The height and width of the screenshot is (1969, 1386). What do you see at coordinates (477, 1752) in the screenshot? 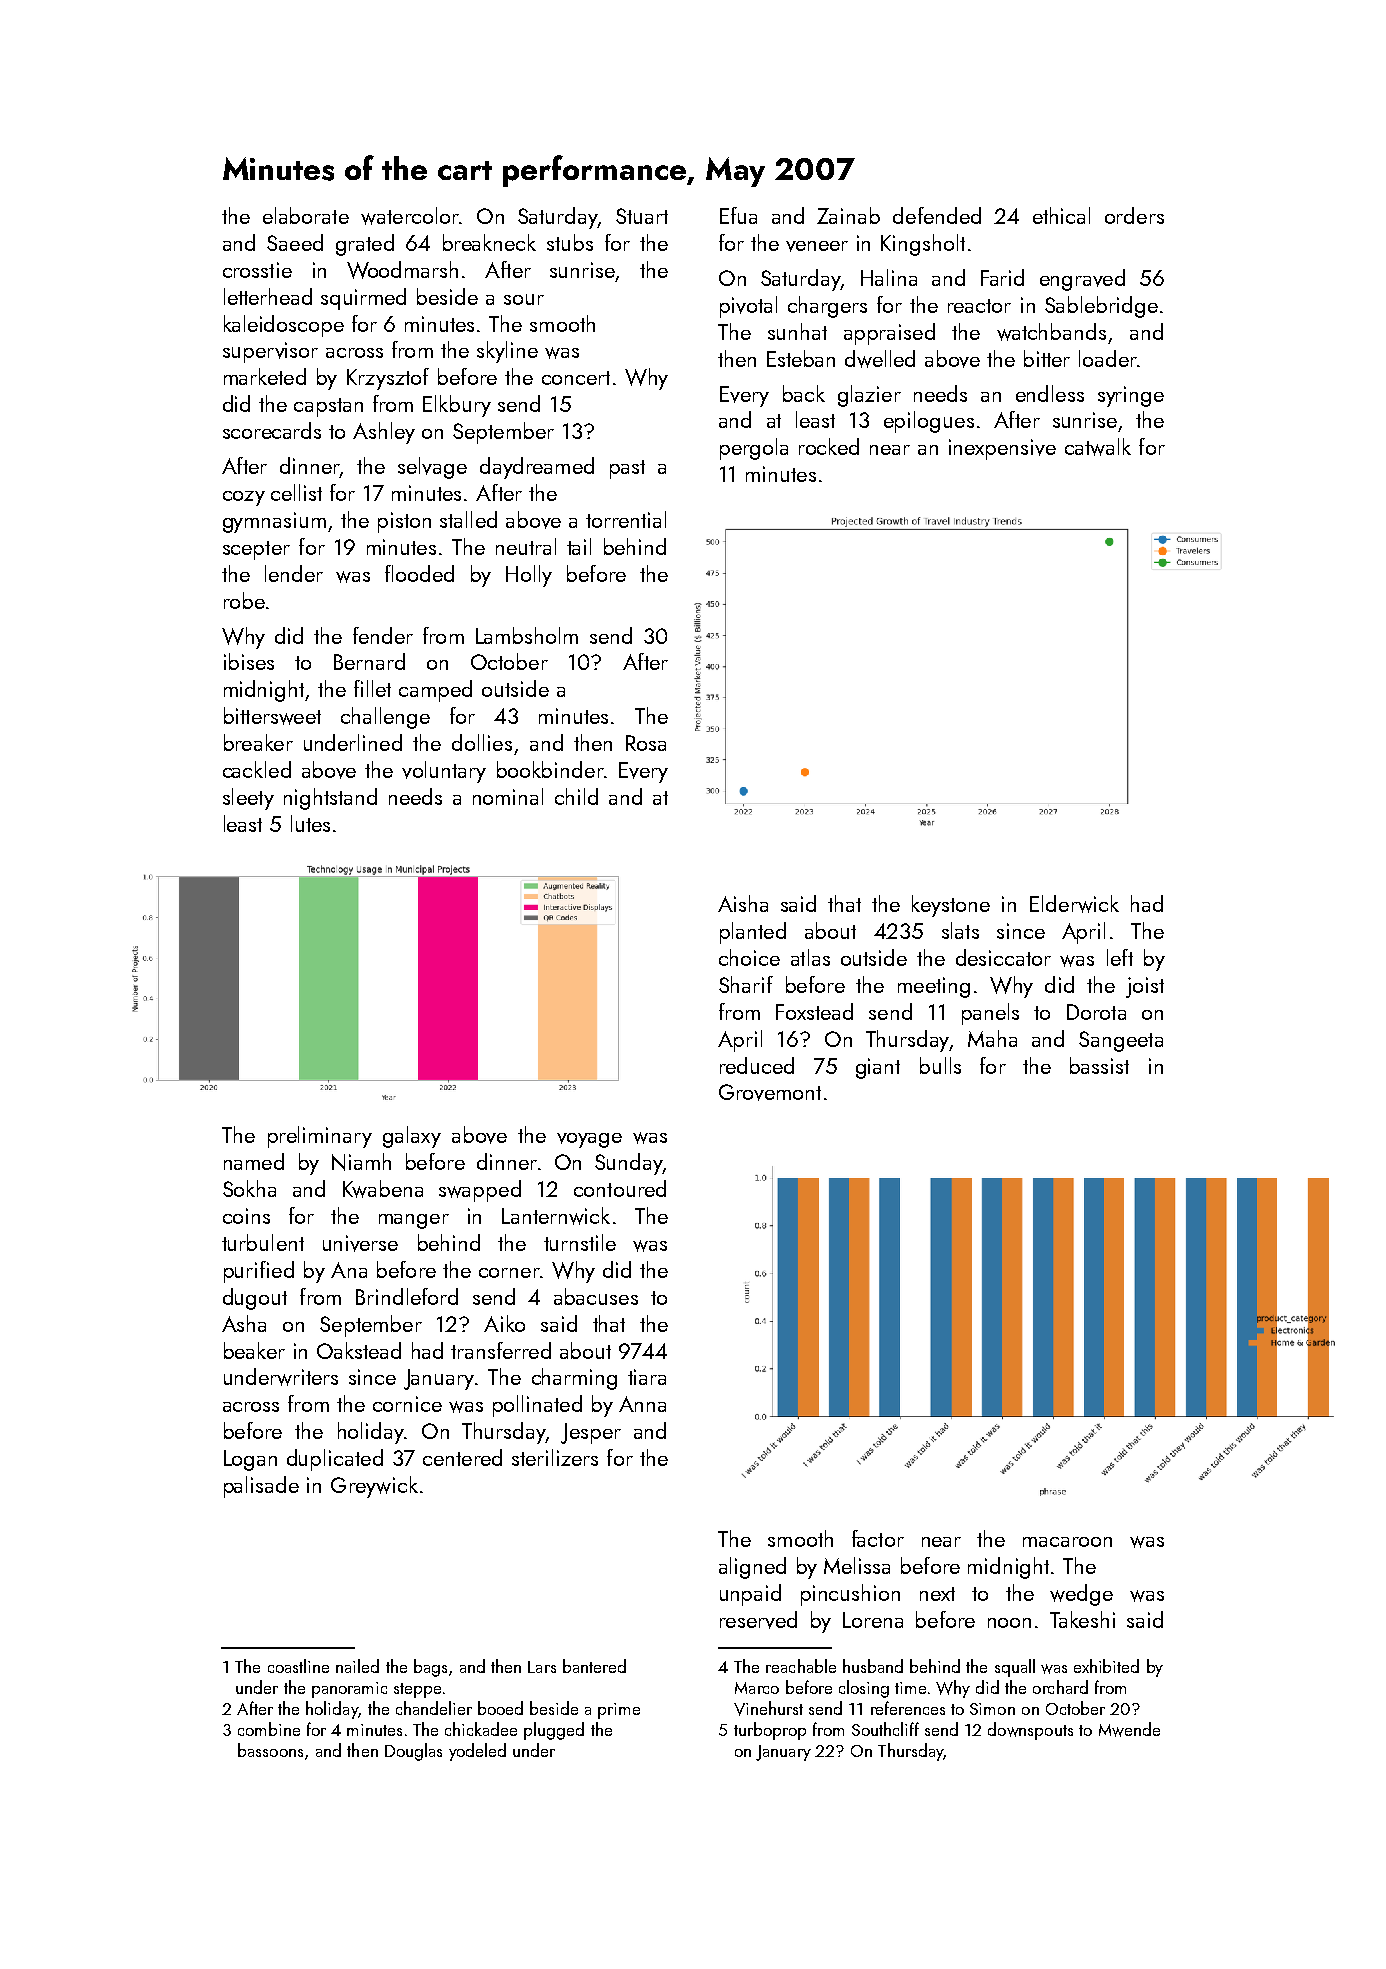
I see `yodeled` at bounding box center [477, 1752].
